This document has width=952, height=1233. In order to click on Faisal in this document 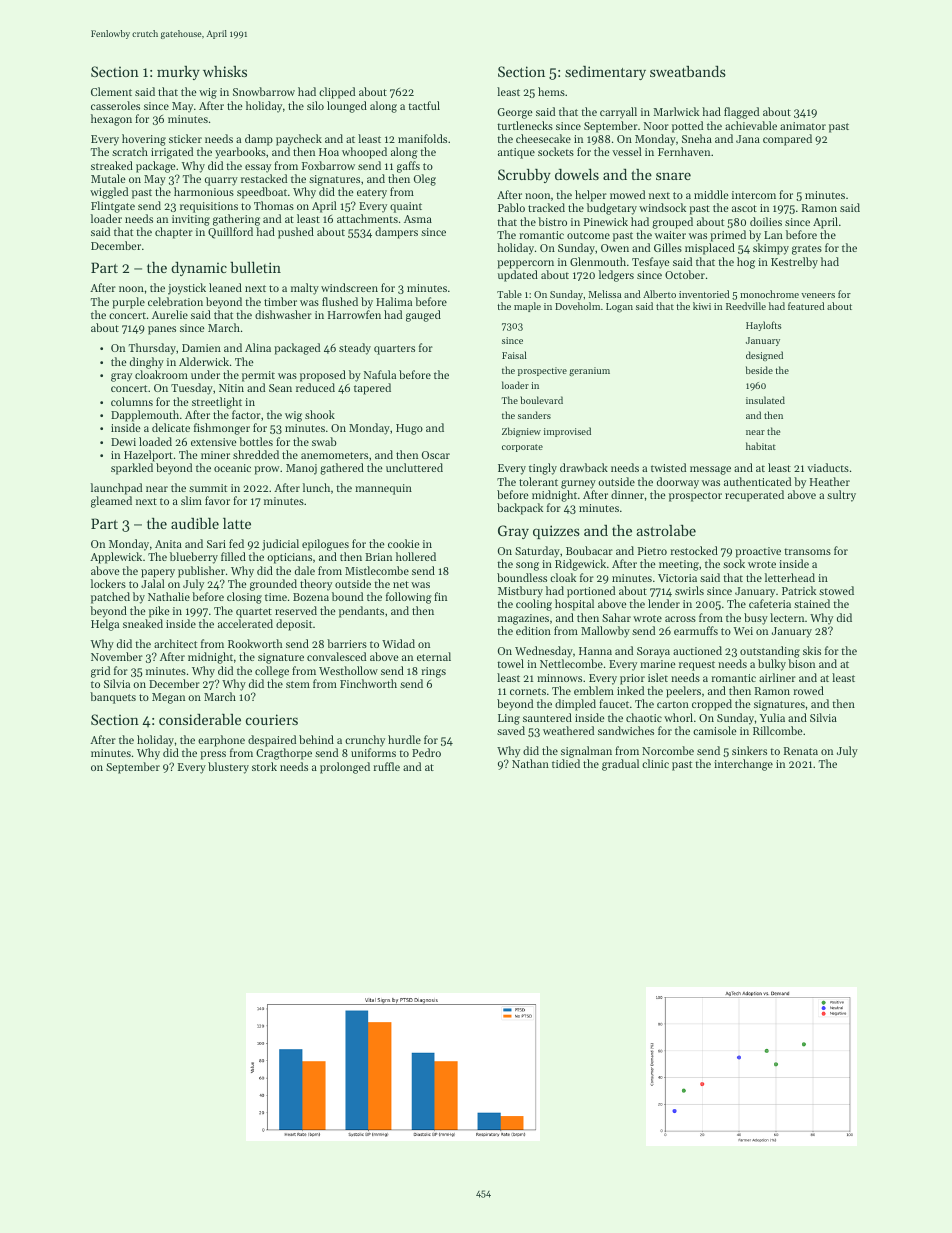, I will do `click(514, 355)`.
